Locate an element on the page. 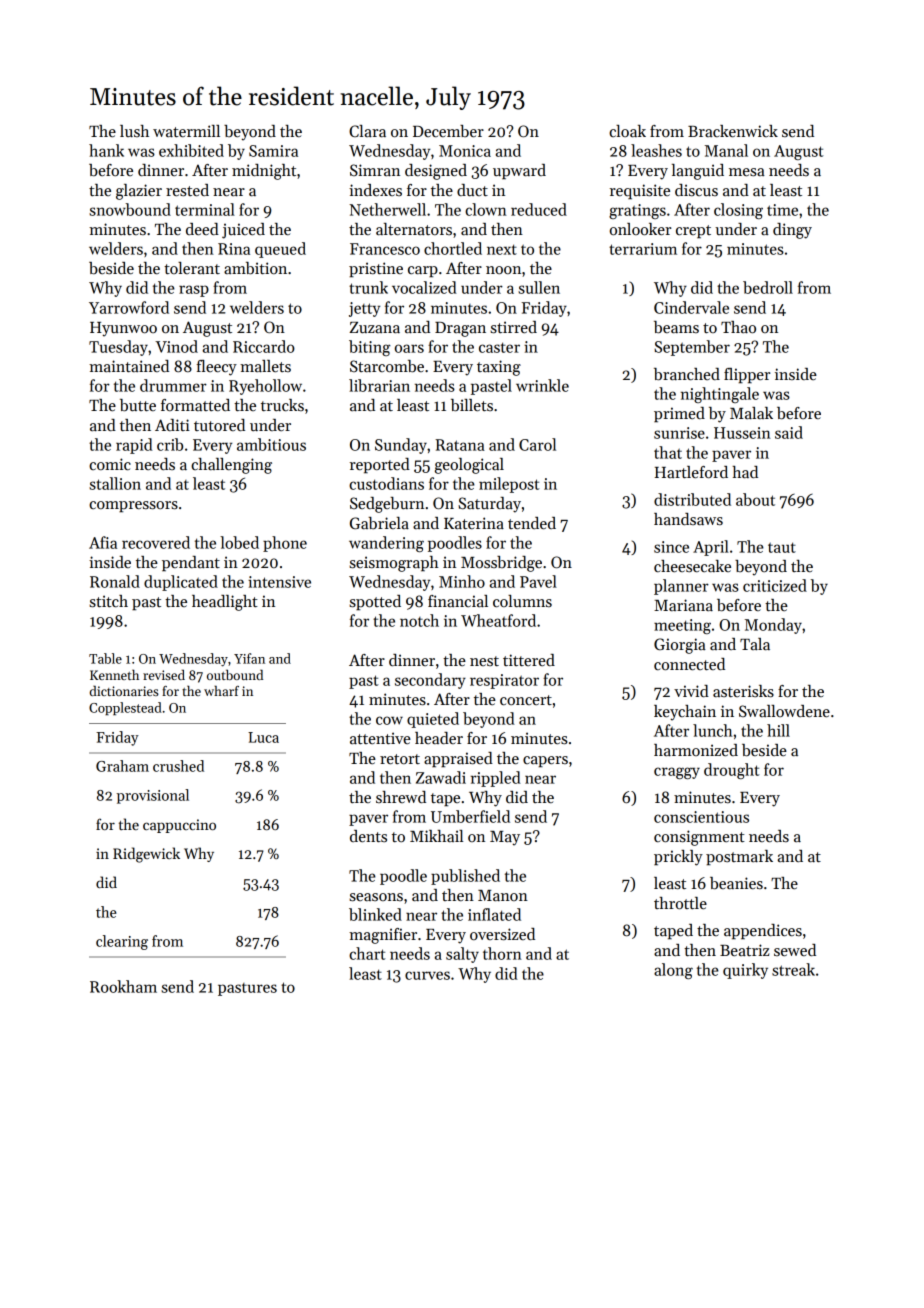 The height and width of the page is (1308, 924). handsaws is located at coordinates (688, 519).
